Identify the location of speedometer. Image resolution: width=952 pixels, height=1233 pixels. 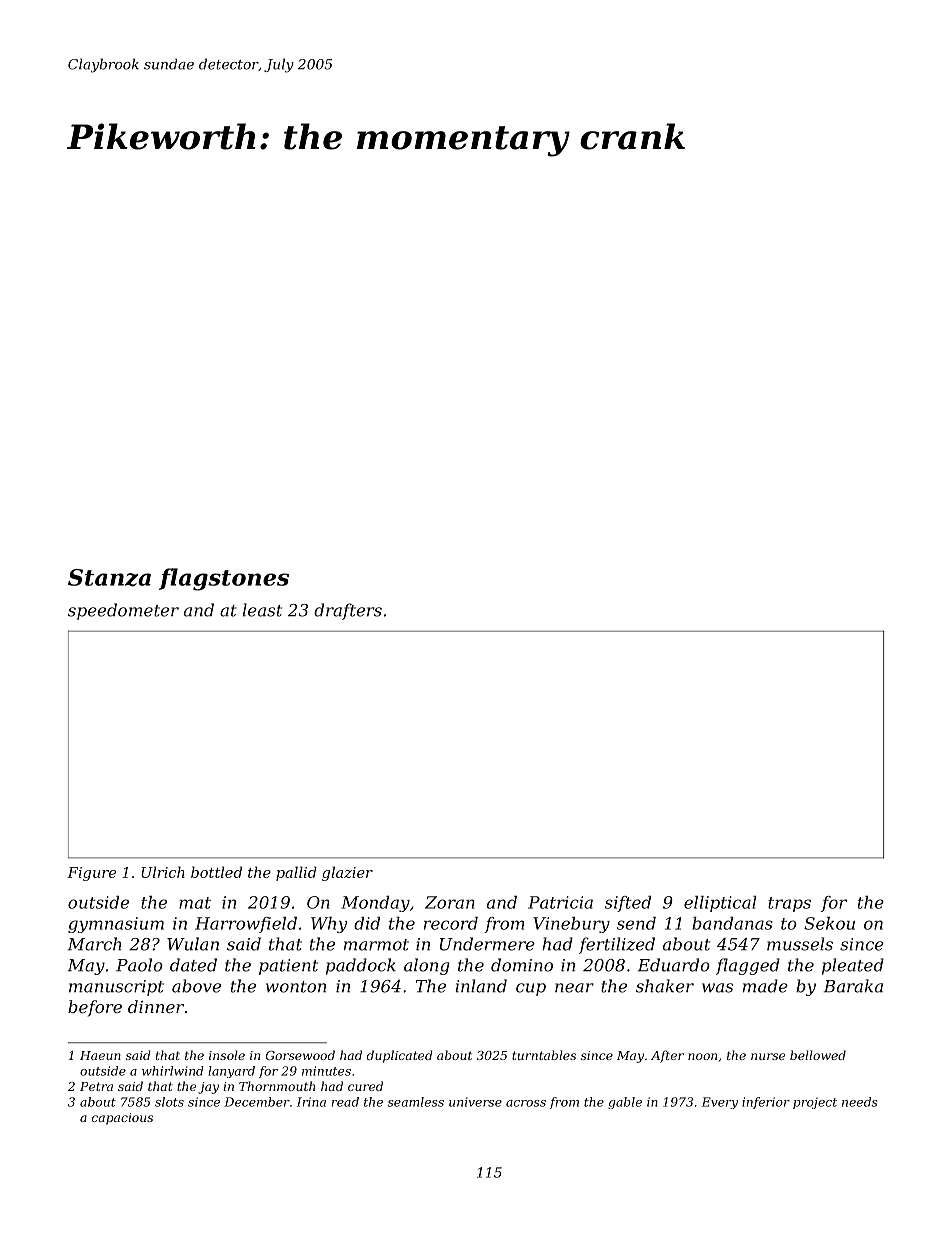
(123, 611).
